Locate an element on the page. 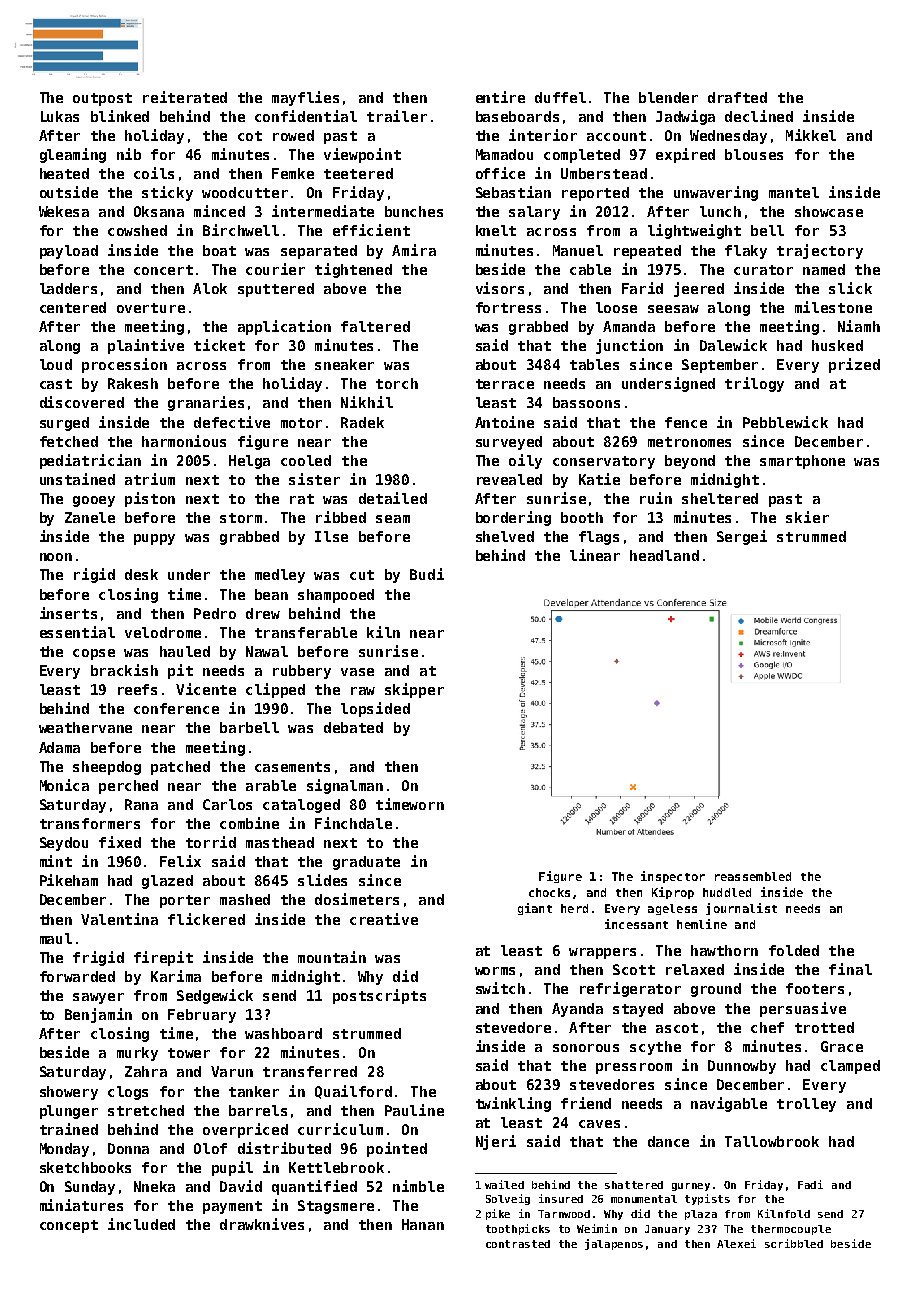 This image has height=1308, width=924. tower is located at coordinates (189, 1053).
